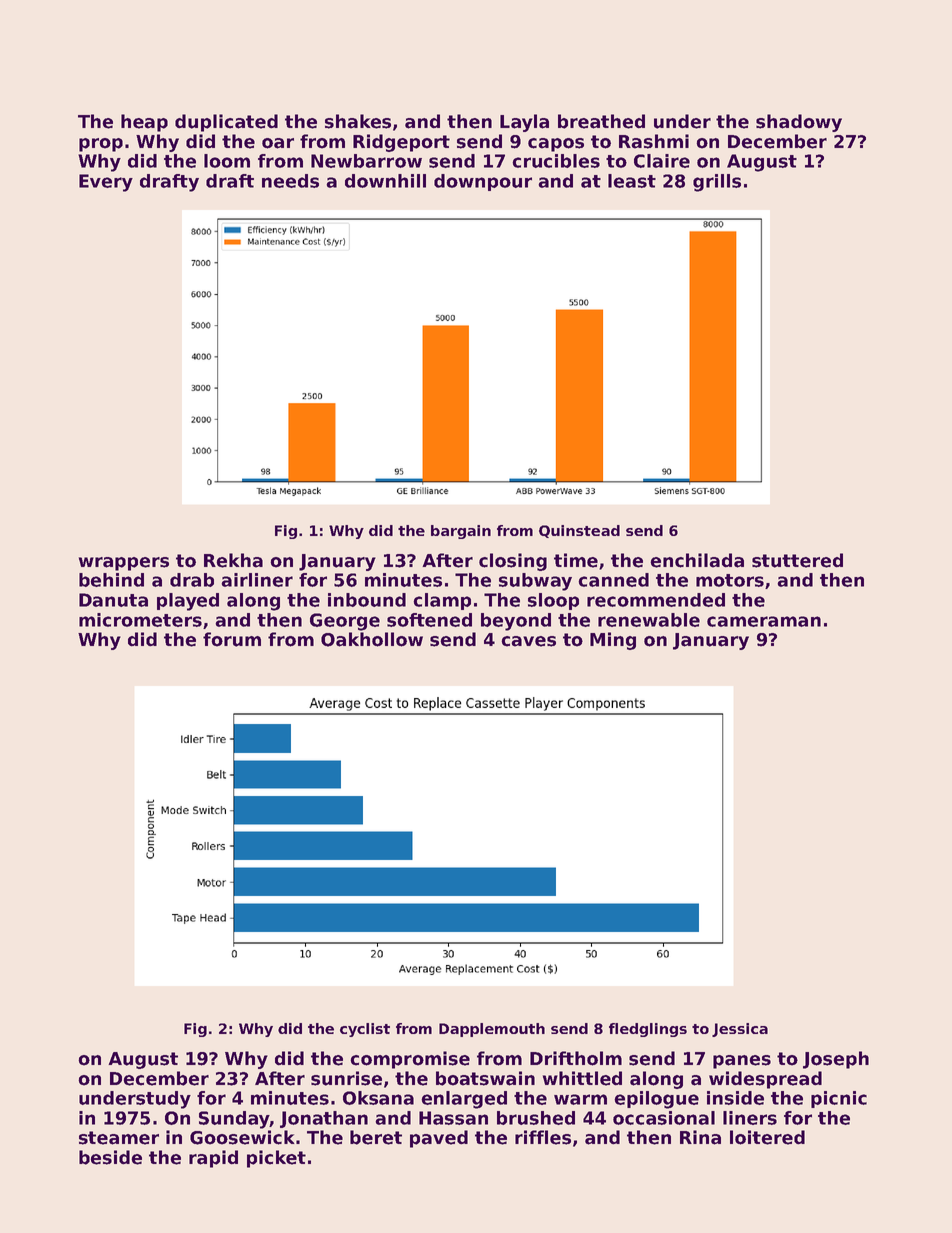 The width and height of the image is (952, 1233). What do you see at coordinates (110, 1157) in the image?
I see `beside` at bounding box center [110, 1157].
